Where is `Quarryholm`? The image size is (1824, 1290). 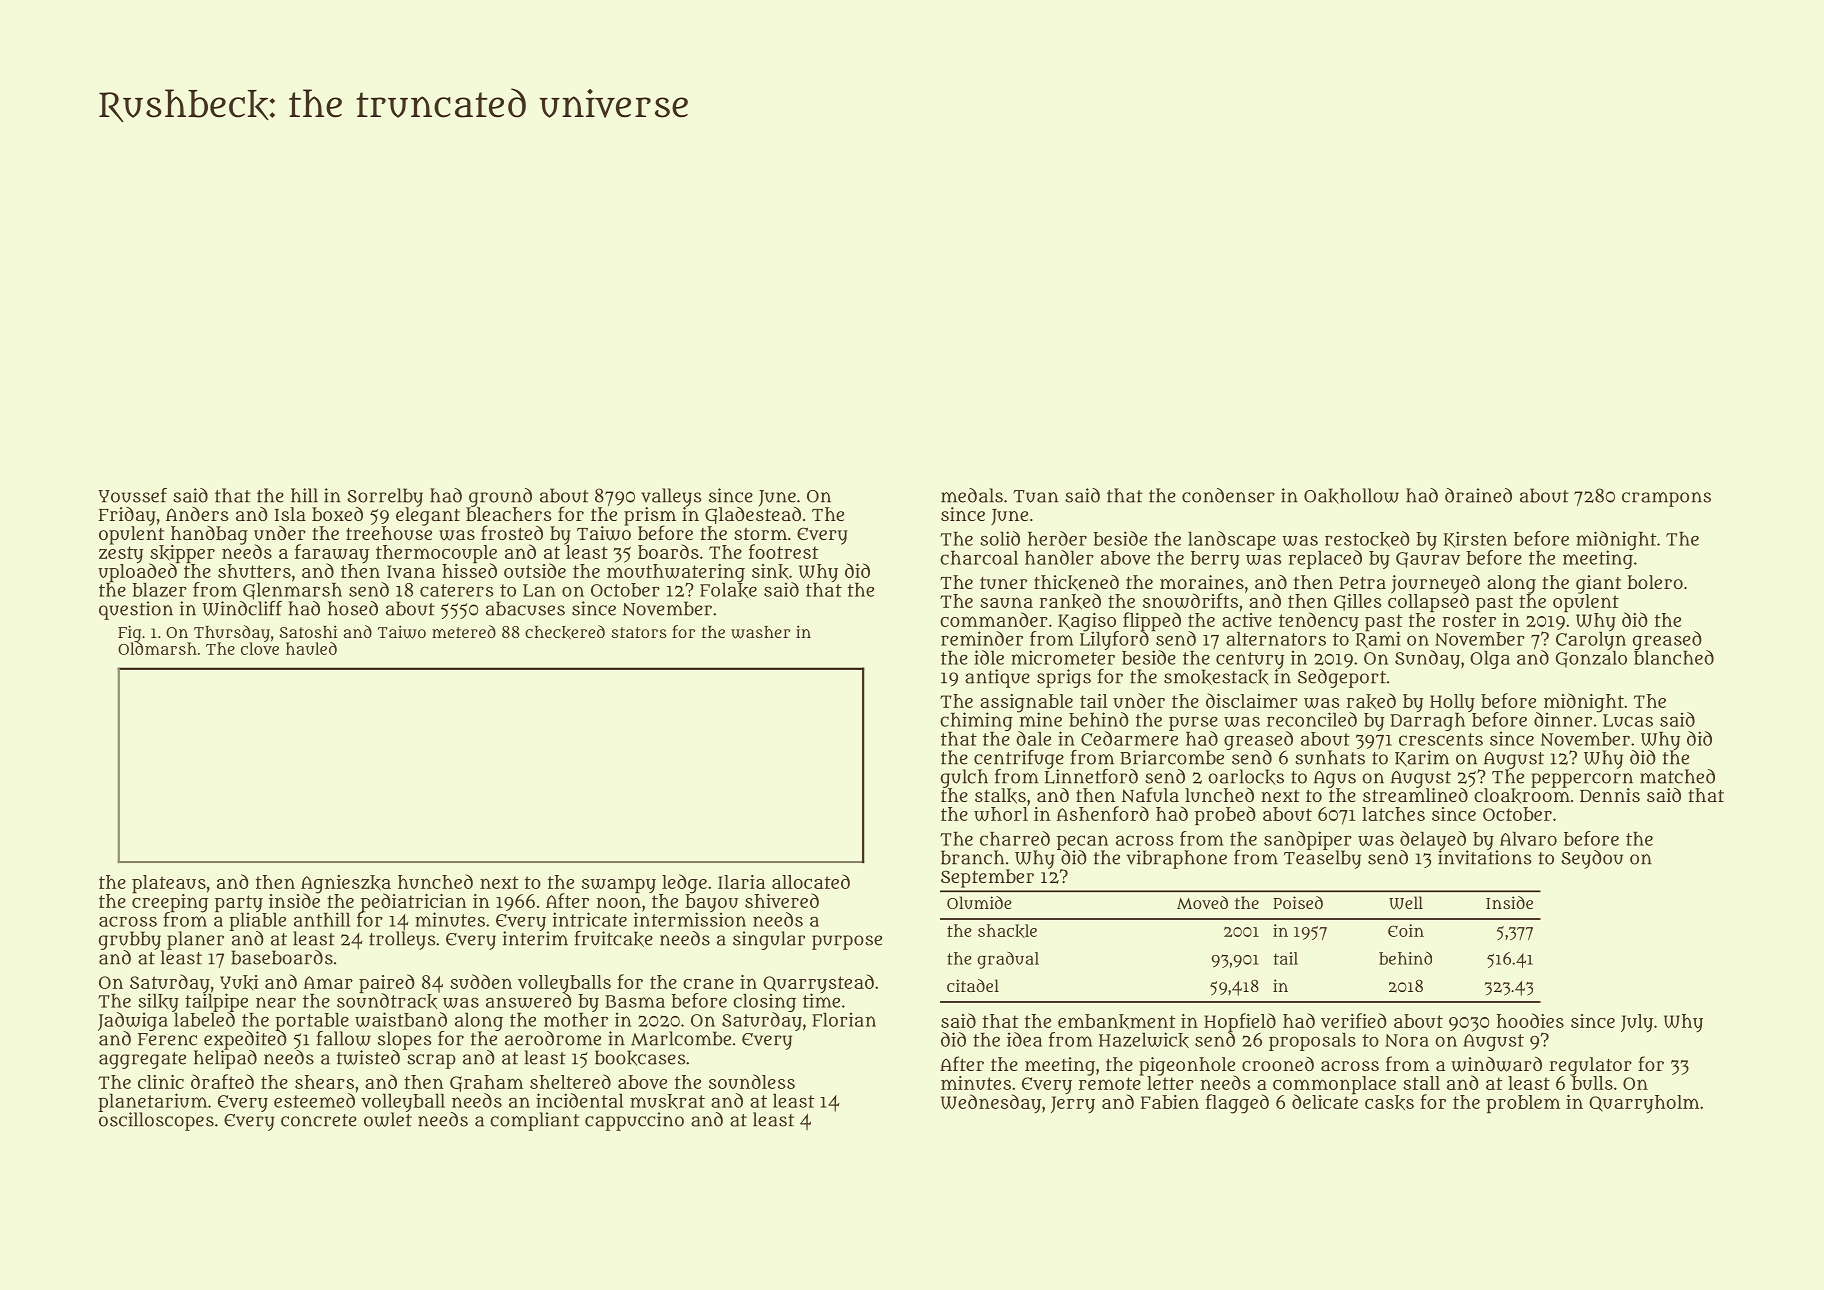
Quarryholm is located at coordinates (1644, 1104).
